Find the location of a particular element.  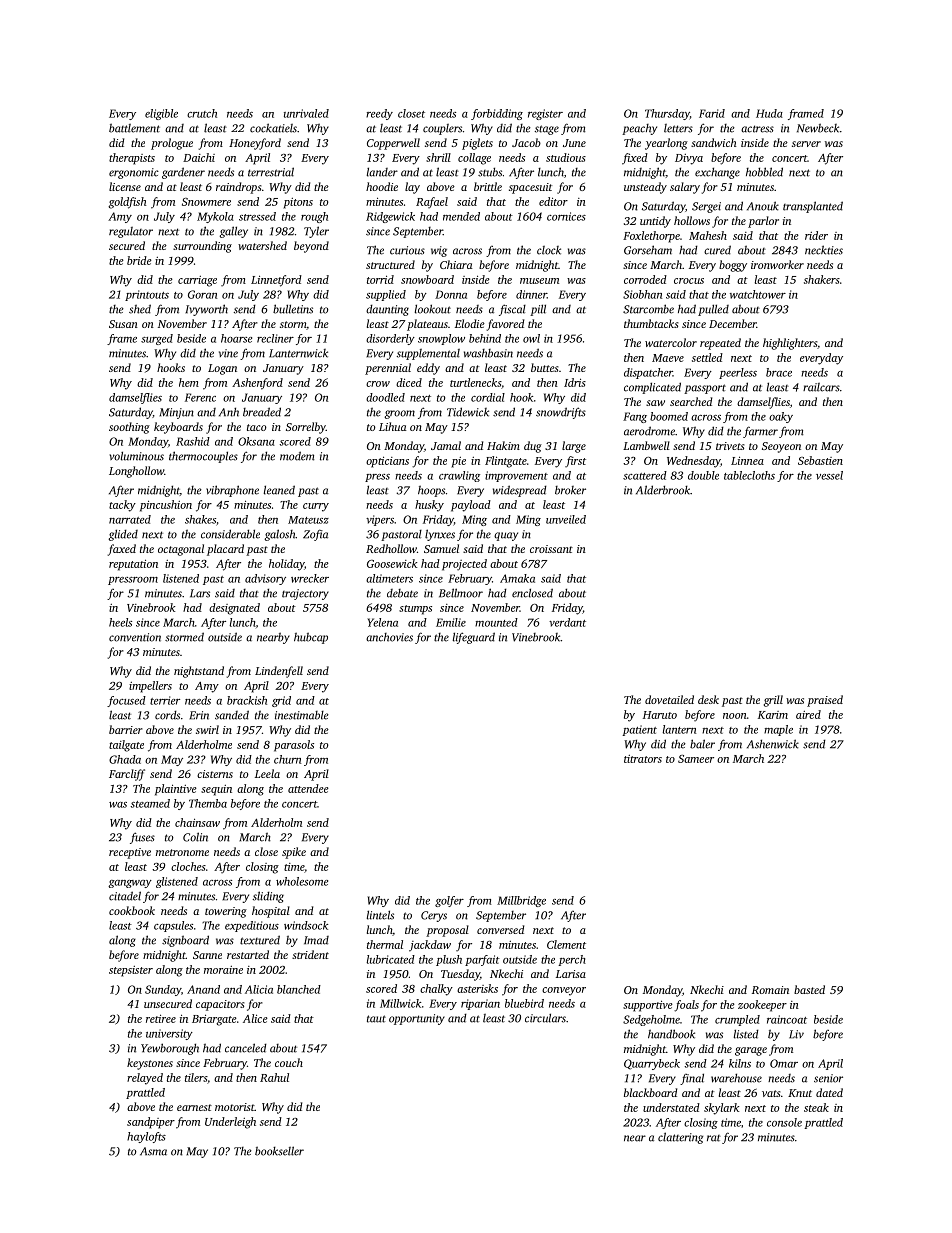

relayed is located at coordinates (145, 1079).
